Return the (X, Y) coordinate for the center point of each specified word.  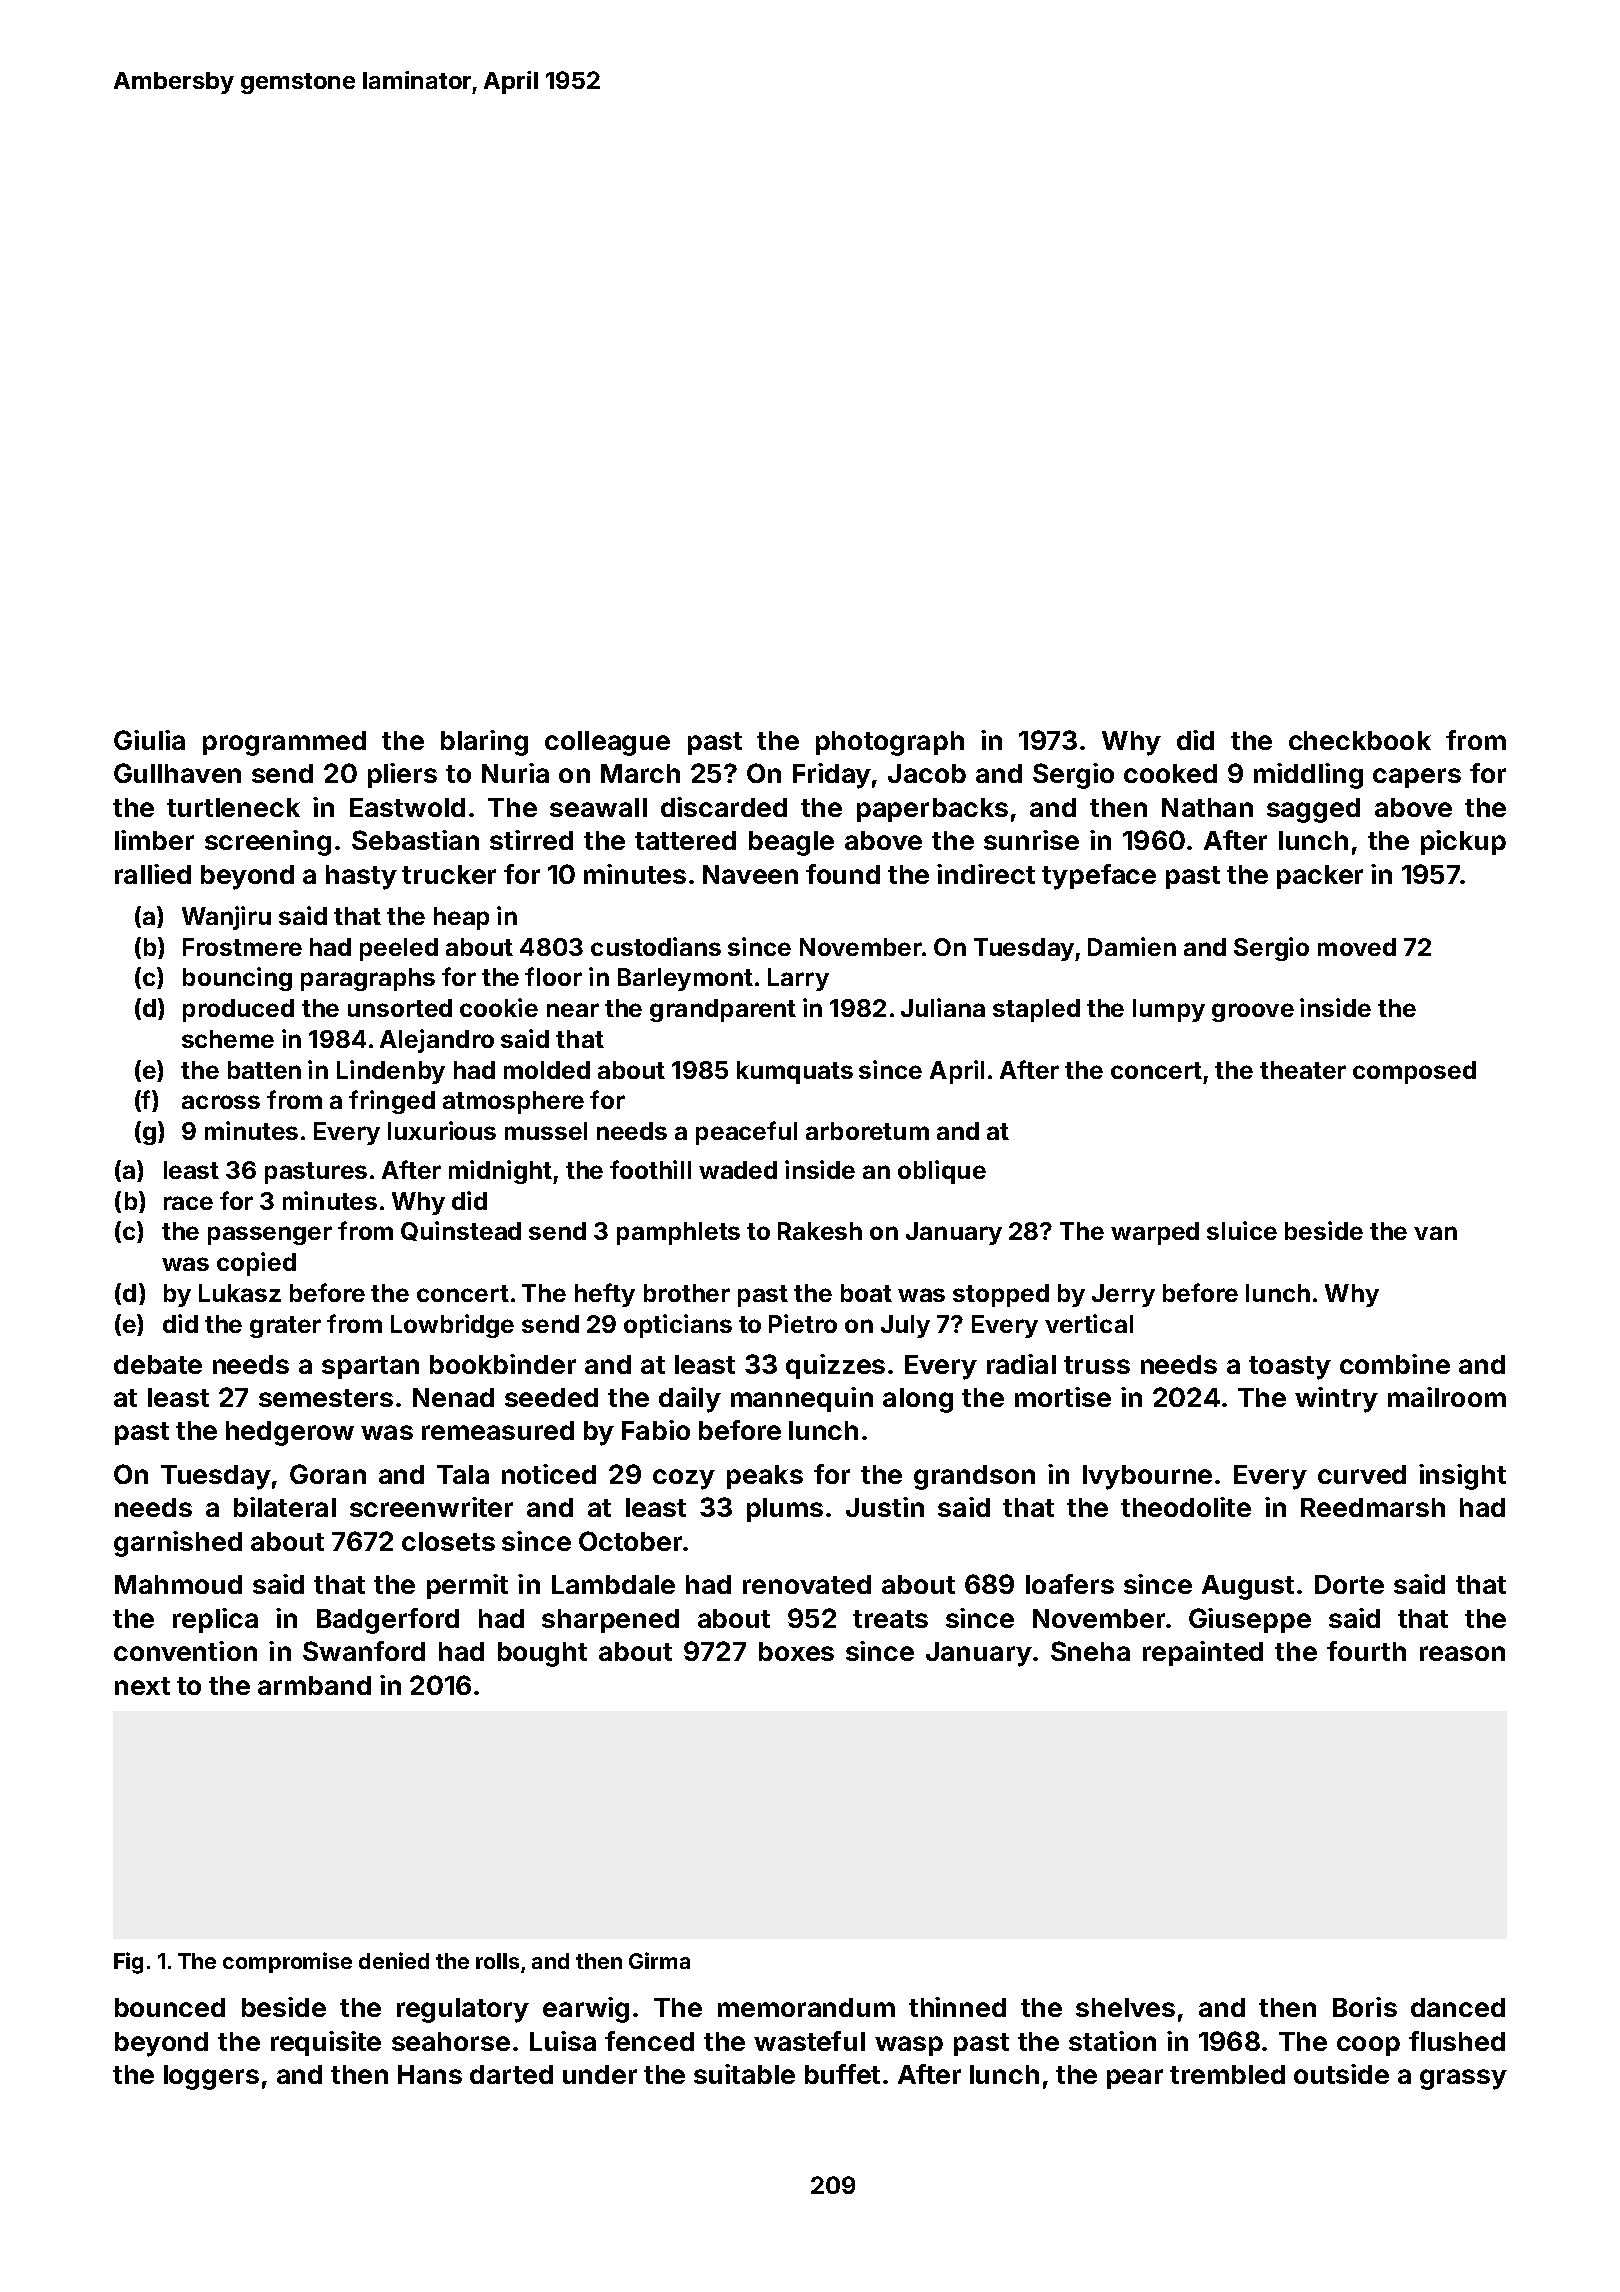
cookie (499, 1007)
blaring (484, 743)
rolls (497, 1961)
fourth (1366, 1651)
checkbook (1360, 740)
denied (394, 1960)
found (843, 874)
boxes (796, 1651)
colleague (607, 743)
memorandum (806, 2007)
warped (1155, 1233)
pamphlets (678, 1233)
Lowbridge (452, 1326)
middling (1308, 776)
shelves (1125, 2007)
